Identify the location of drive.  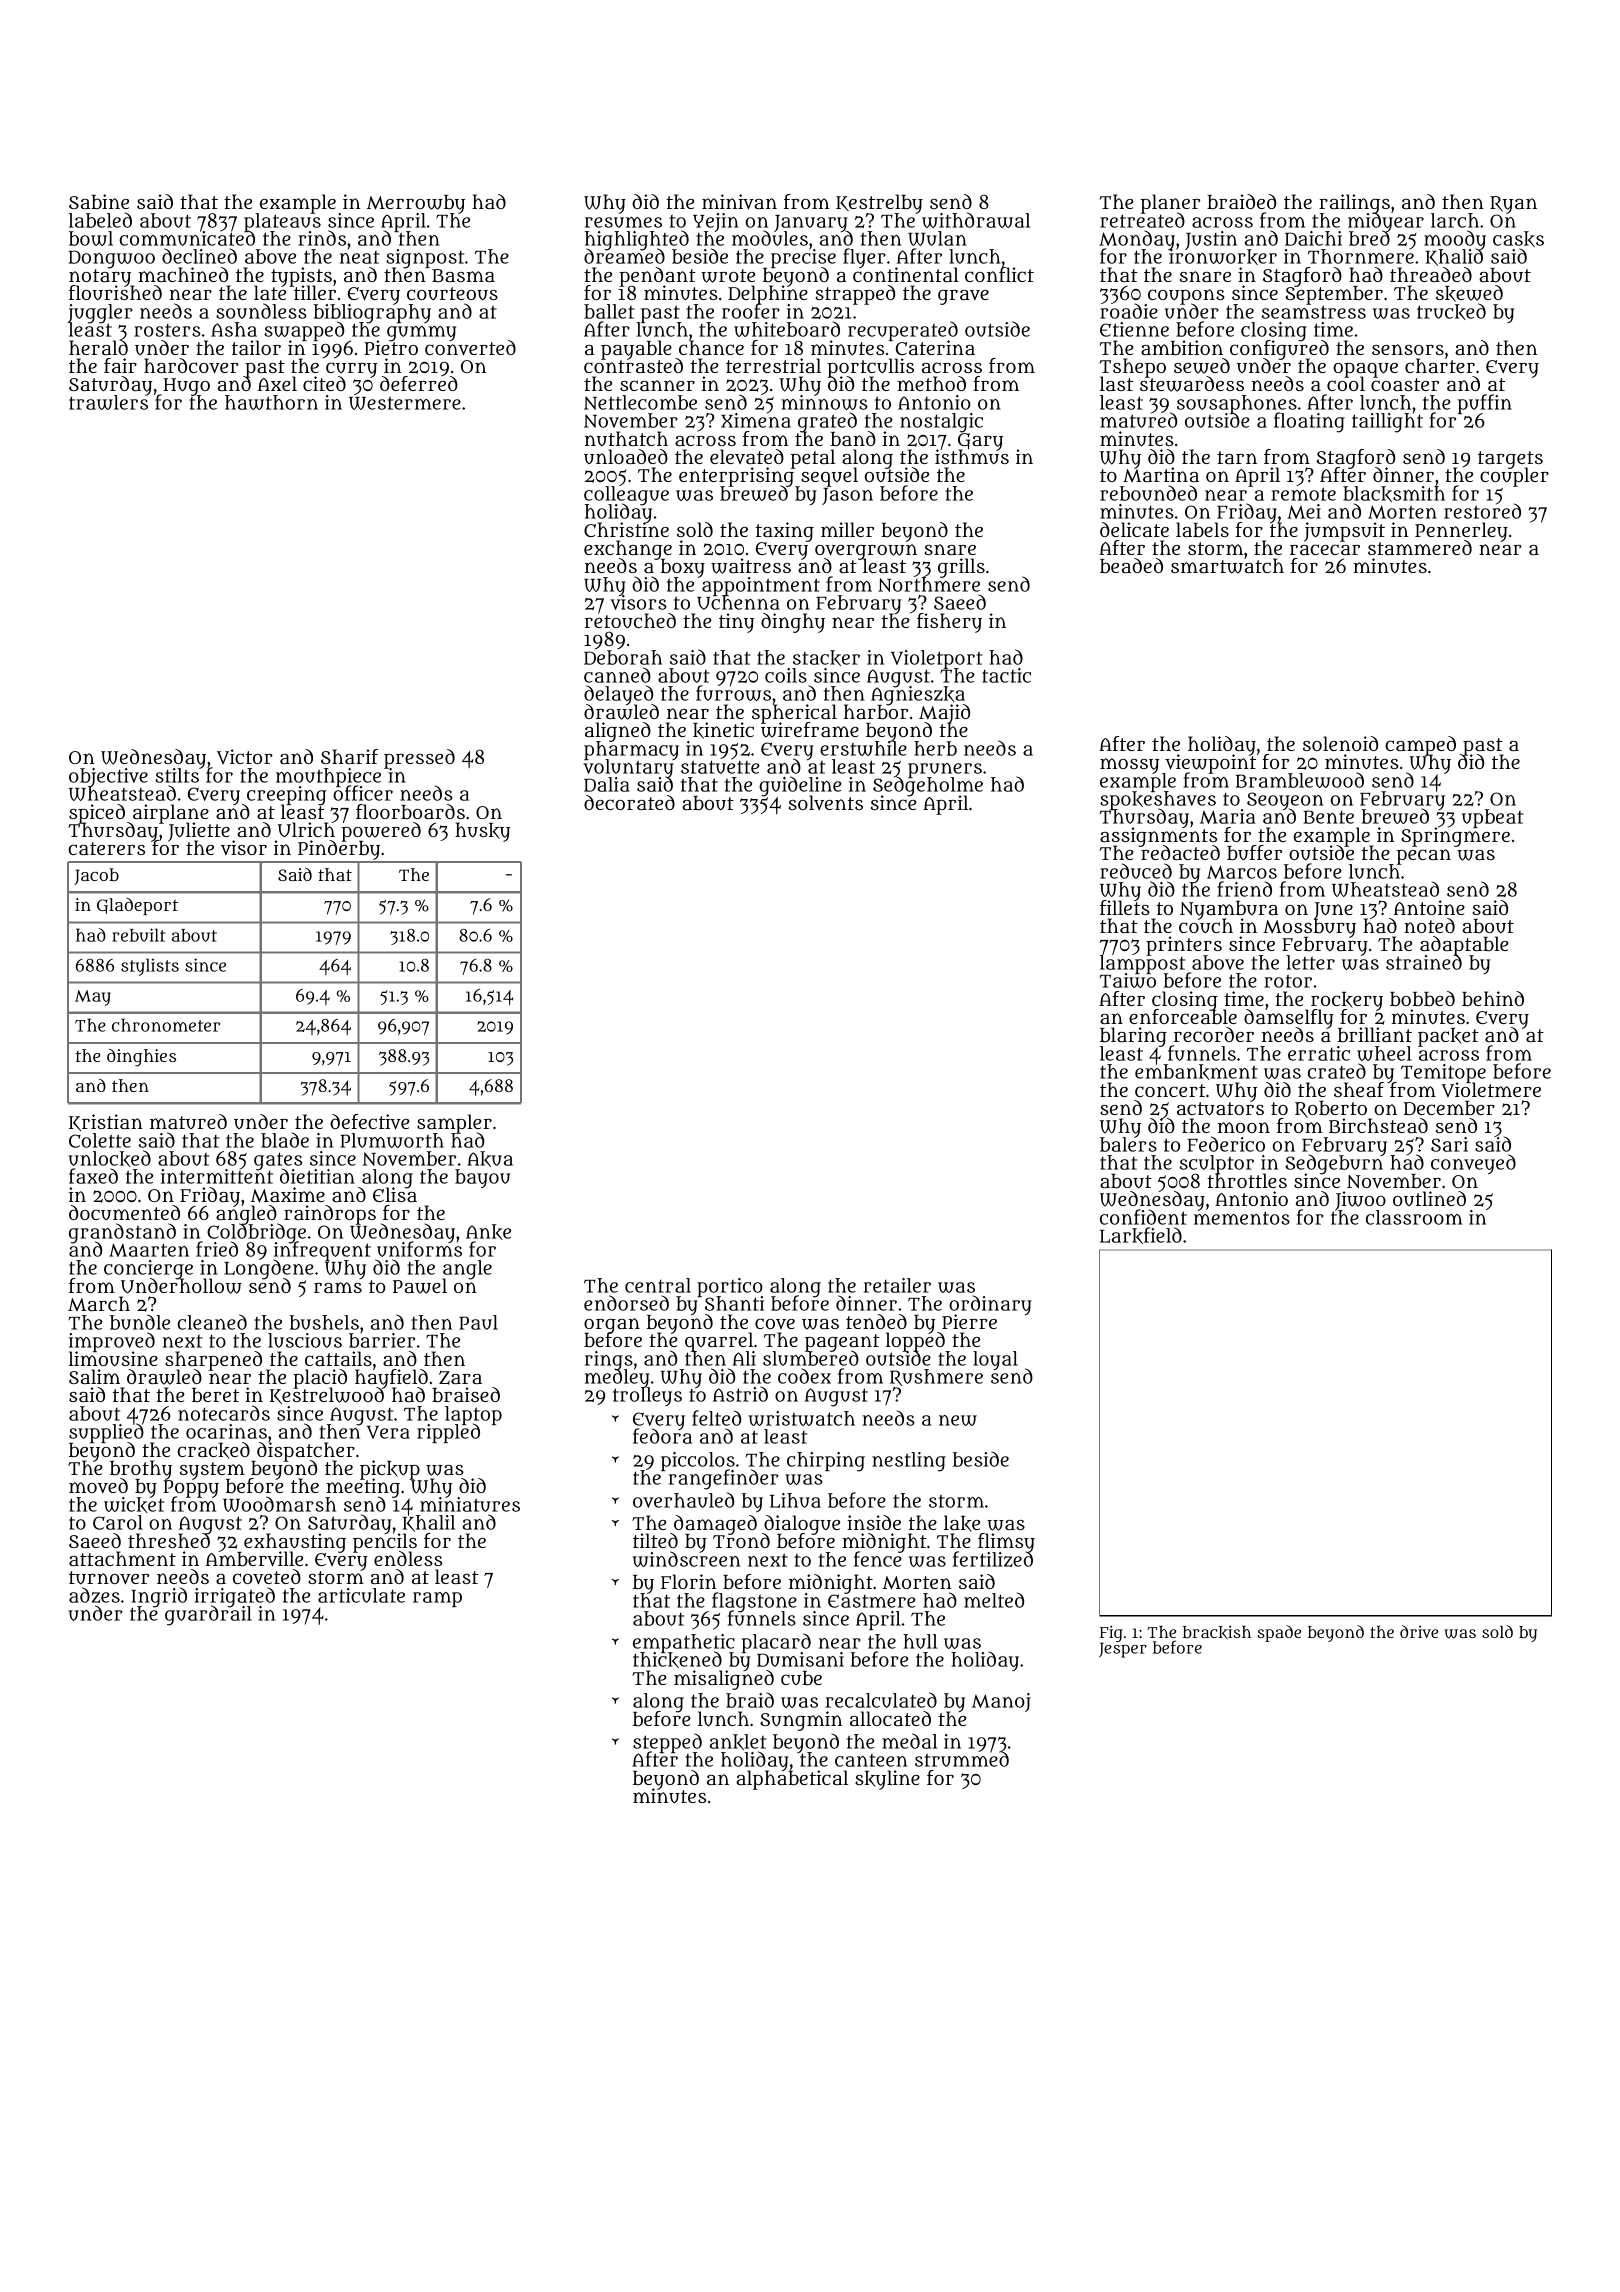
(1419, 1631).
